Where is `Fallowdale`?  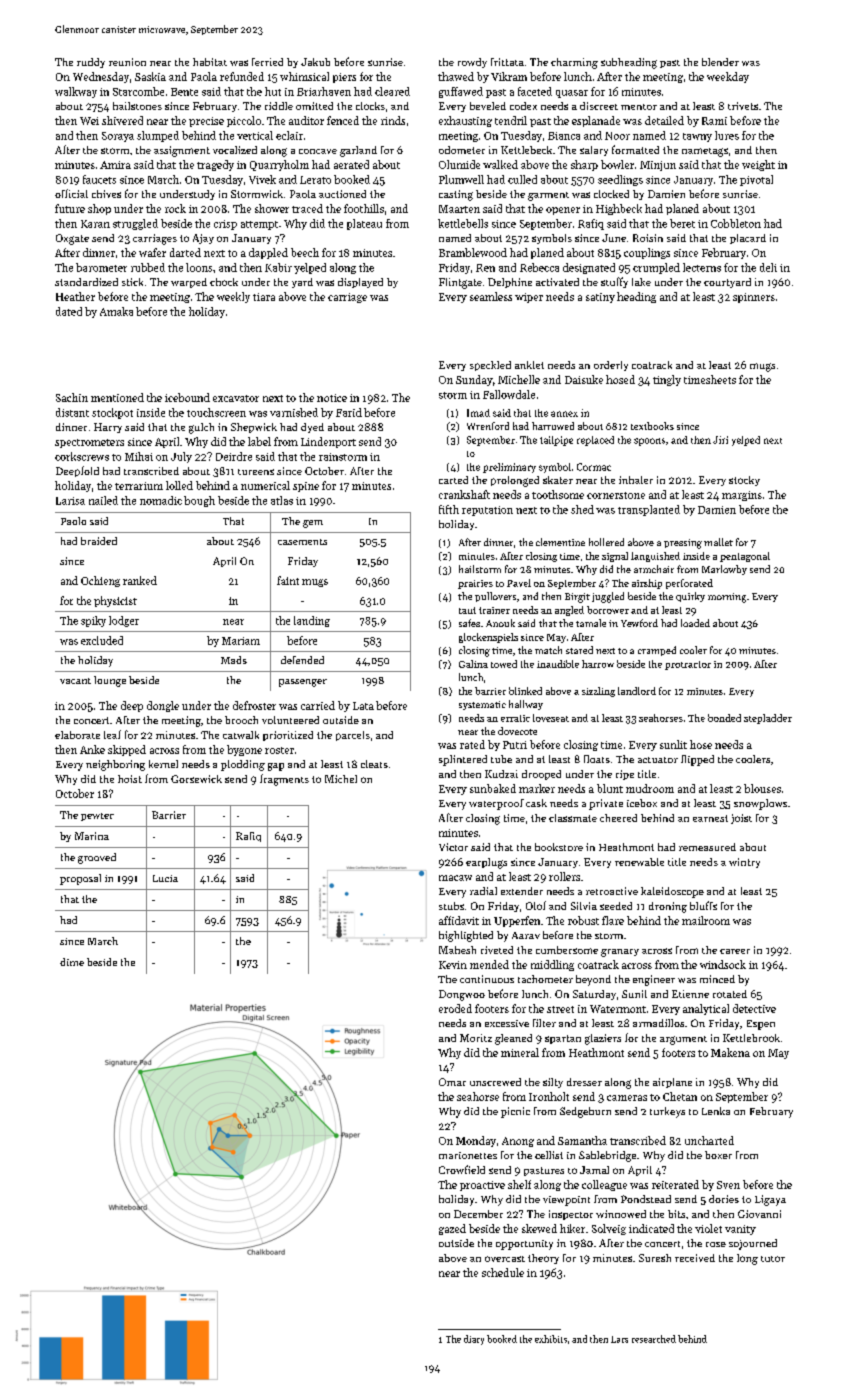
Fallowdale is located at coordinates (509, 394).
